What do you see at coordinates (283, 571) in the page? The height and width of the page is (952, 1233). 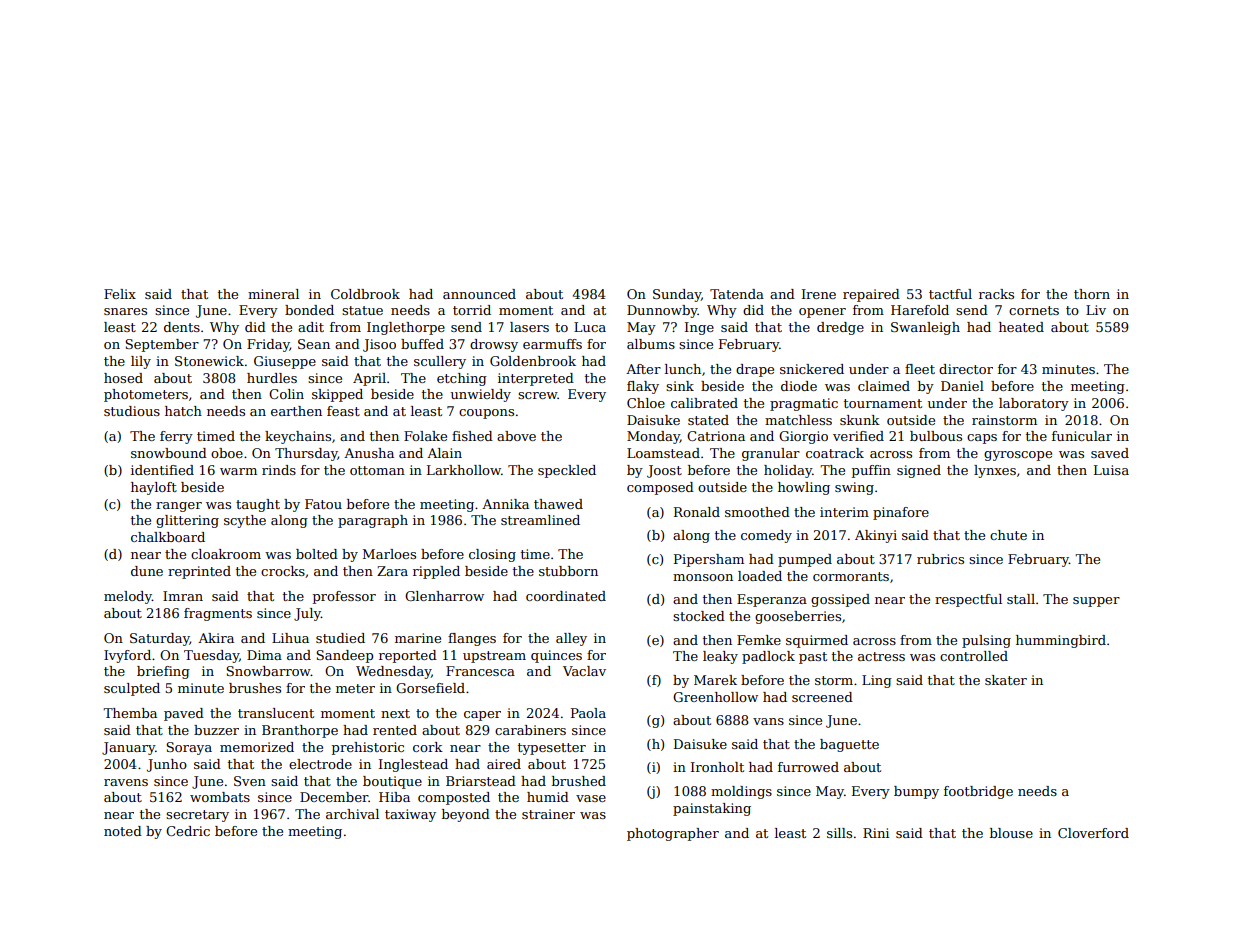 I see `crocks` at bounding box center [283, 571].
